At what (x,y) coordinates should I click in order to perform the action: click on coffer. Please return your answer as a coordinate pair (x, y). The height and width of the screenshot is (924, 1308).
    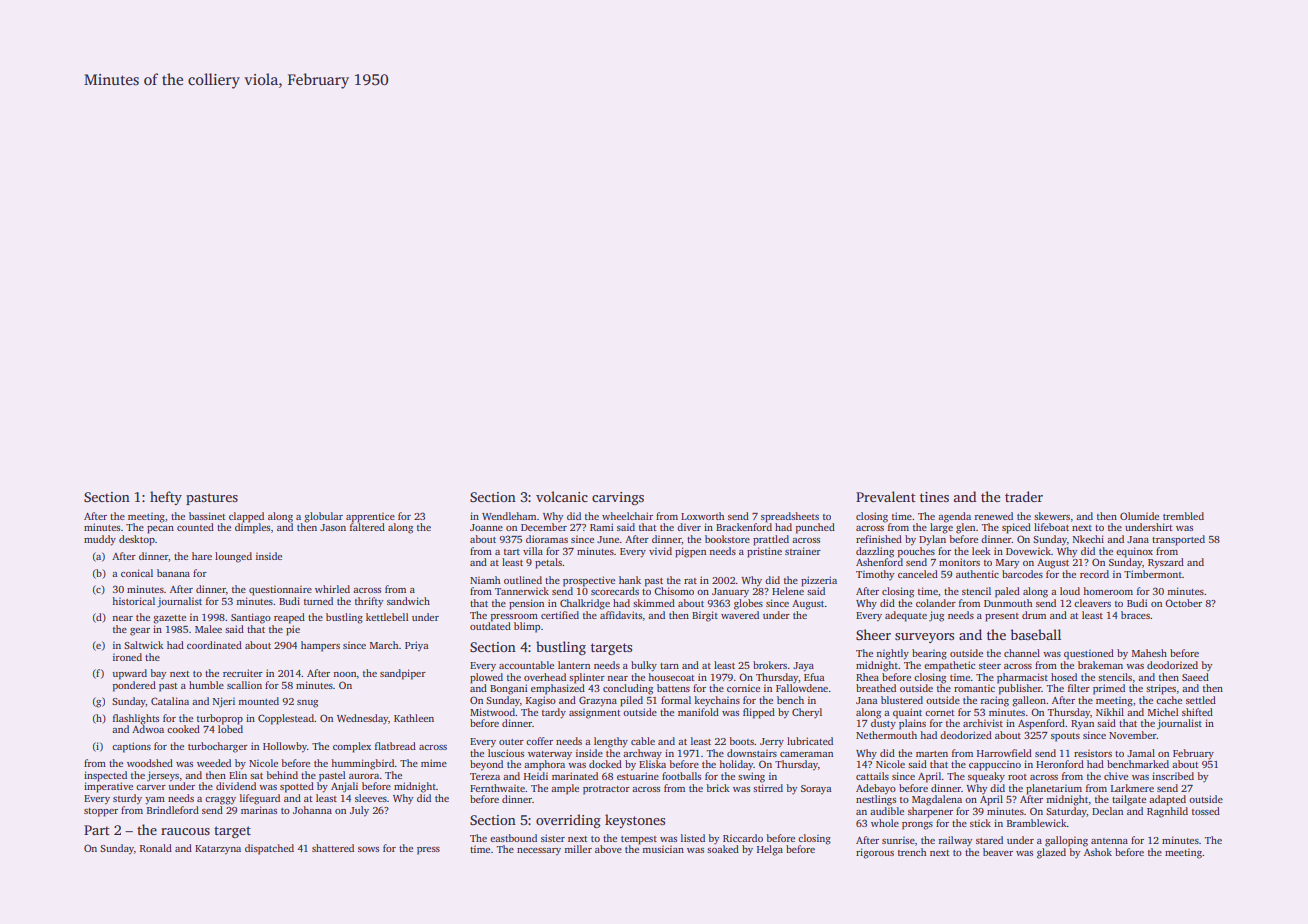
    Looking at the image, I should click on (539, 741).
